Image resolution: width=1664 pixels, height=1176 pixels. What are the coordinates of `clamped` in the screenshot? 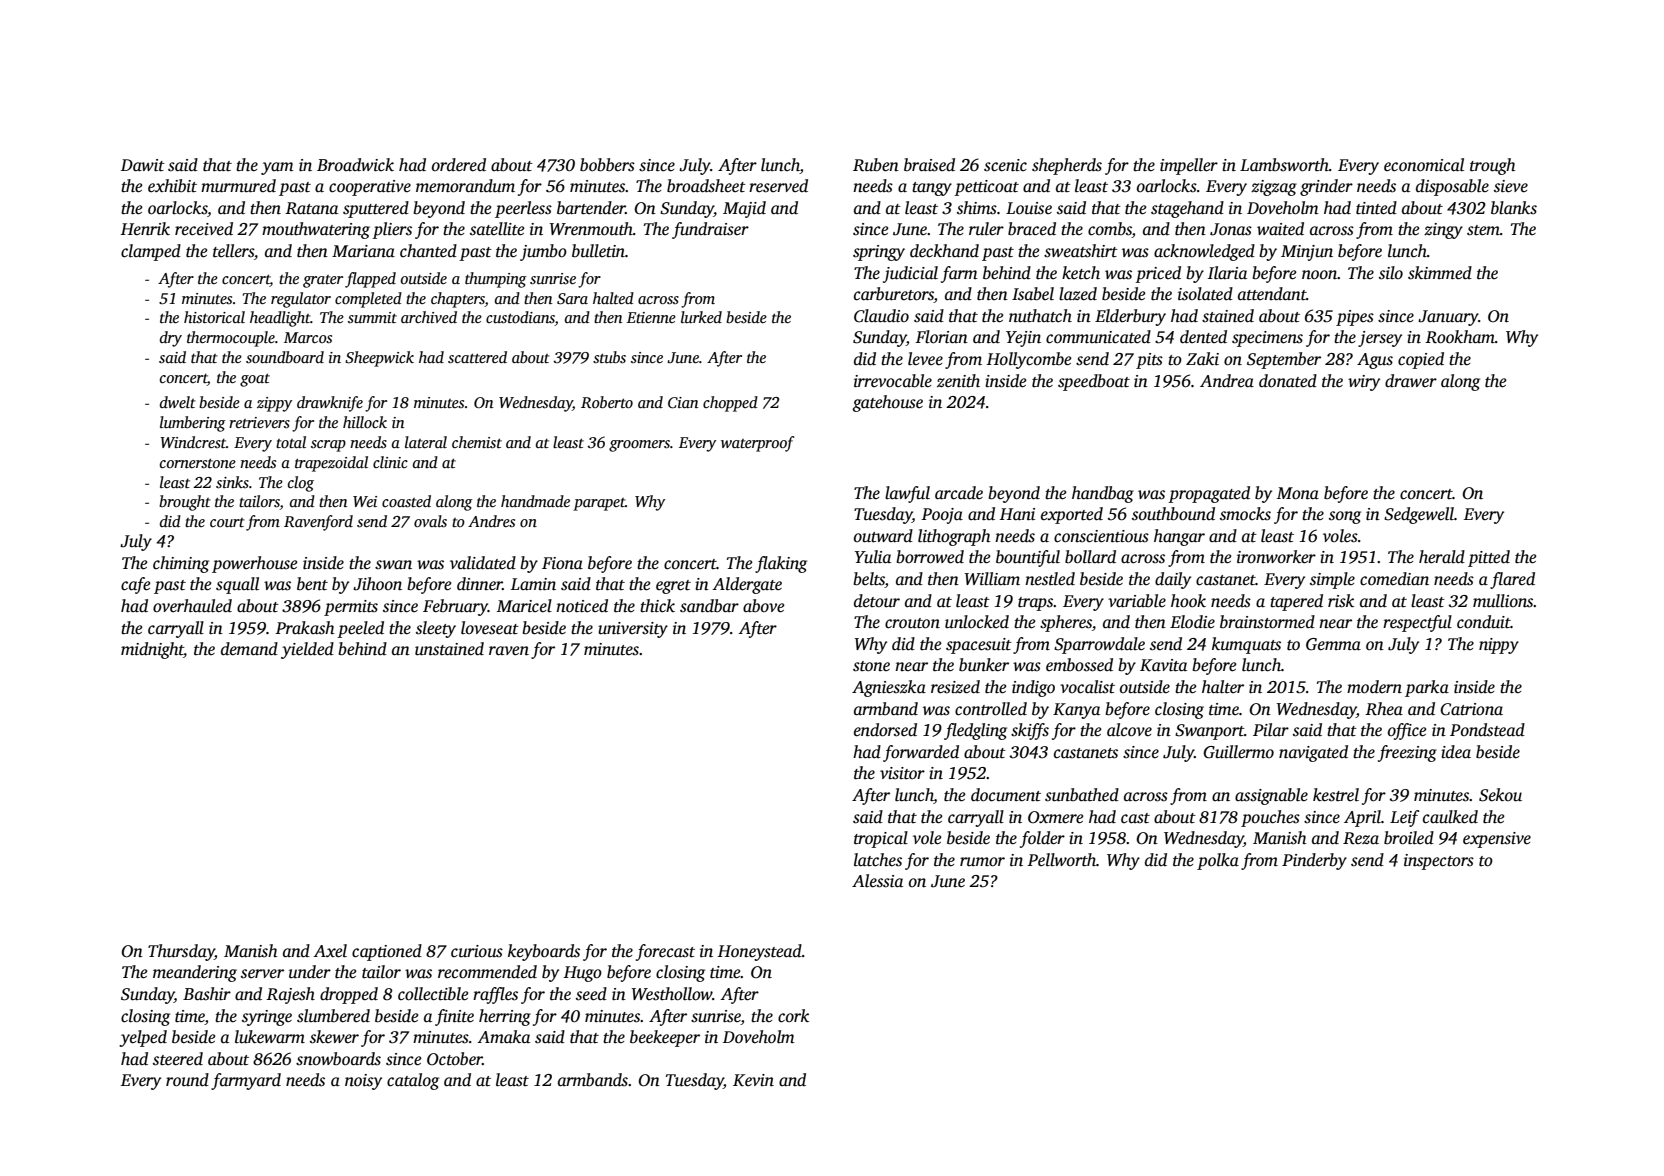 It's located at (151, 252).
